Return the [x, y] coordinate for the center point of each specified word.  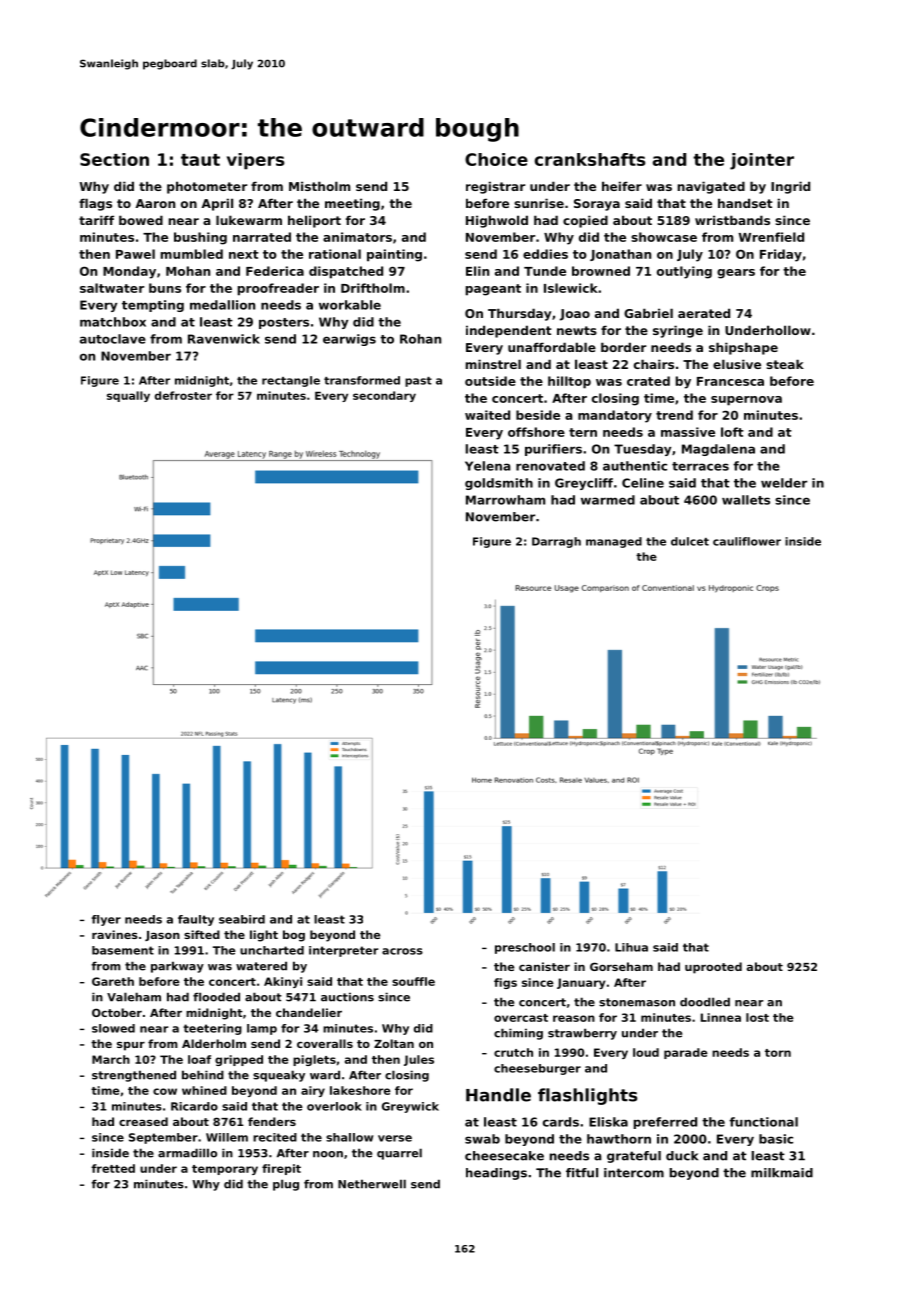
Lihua [631, 947]
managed [614, 542]
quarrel [399, 1154]
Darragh [556, 542]
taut [200, 160]
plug [286, 1185]
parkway [177, 967]
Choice [496, 159]
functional [763, 1122]
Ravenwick [224, 339]
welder [784, 483]
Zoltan [394, 1043]
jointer [762, 161]
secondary [384, 396]
